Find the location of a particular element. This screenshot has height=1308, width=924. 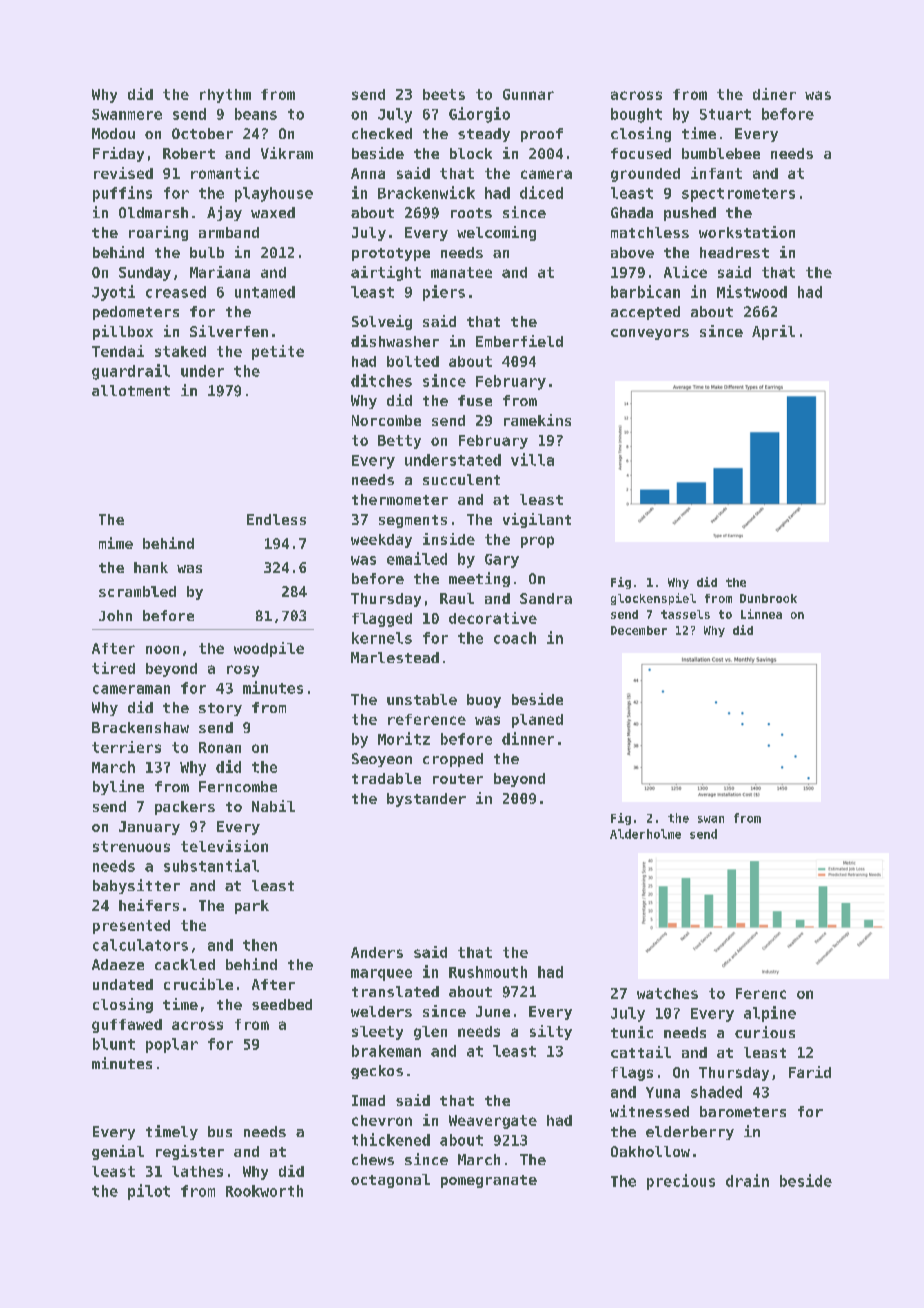

pomegranate is located at coordinates (489, 1181).
